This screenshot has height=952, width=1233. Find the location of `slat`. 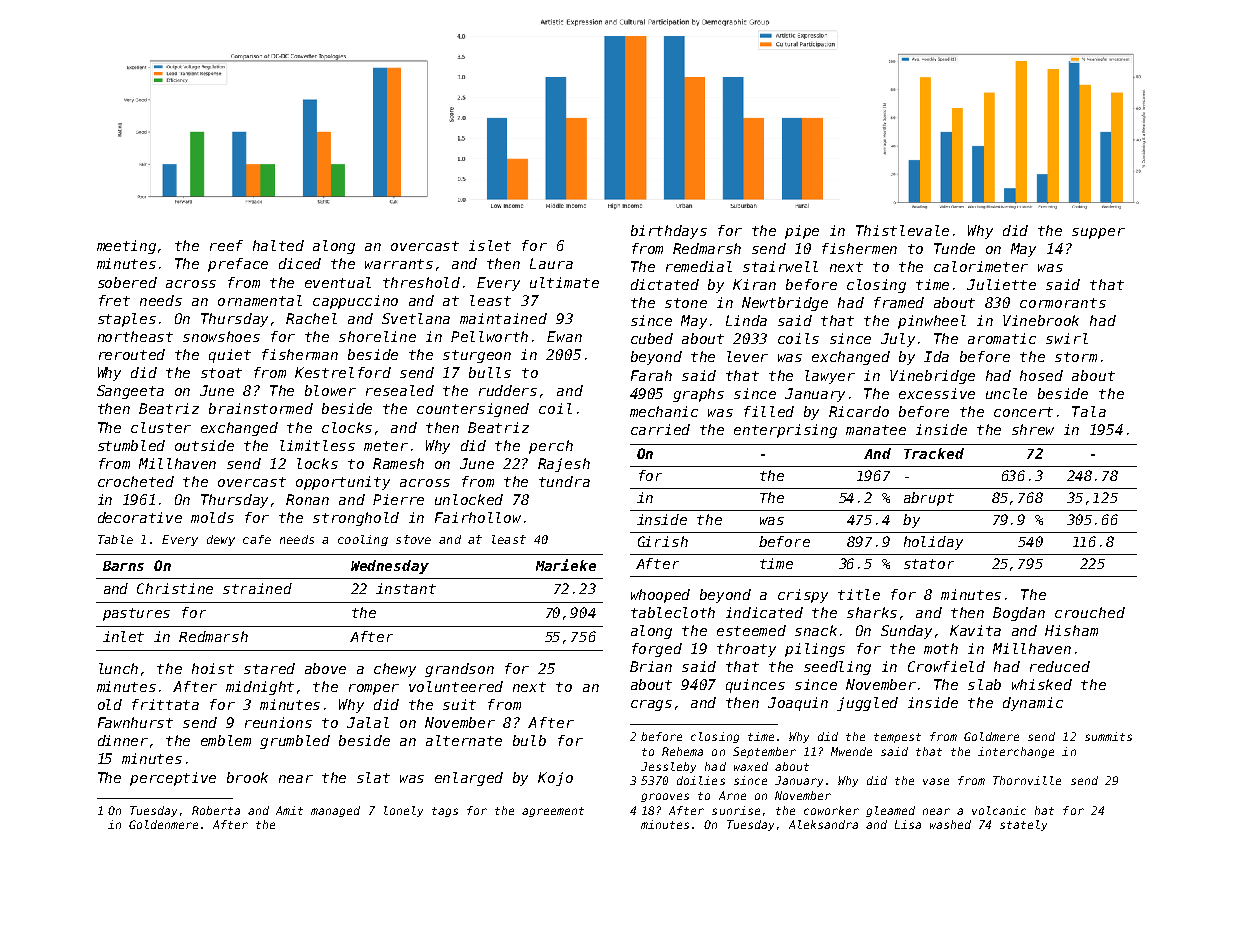

slat is located at coordinates (373, 777).
